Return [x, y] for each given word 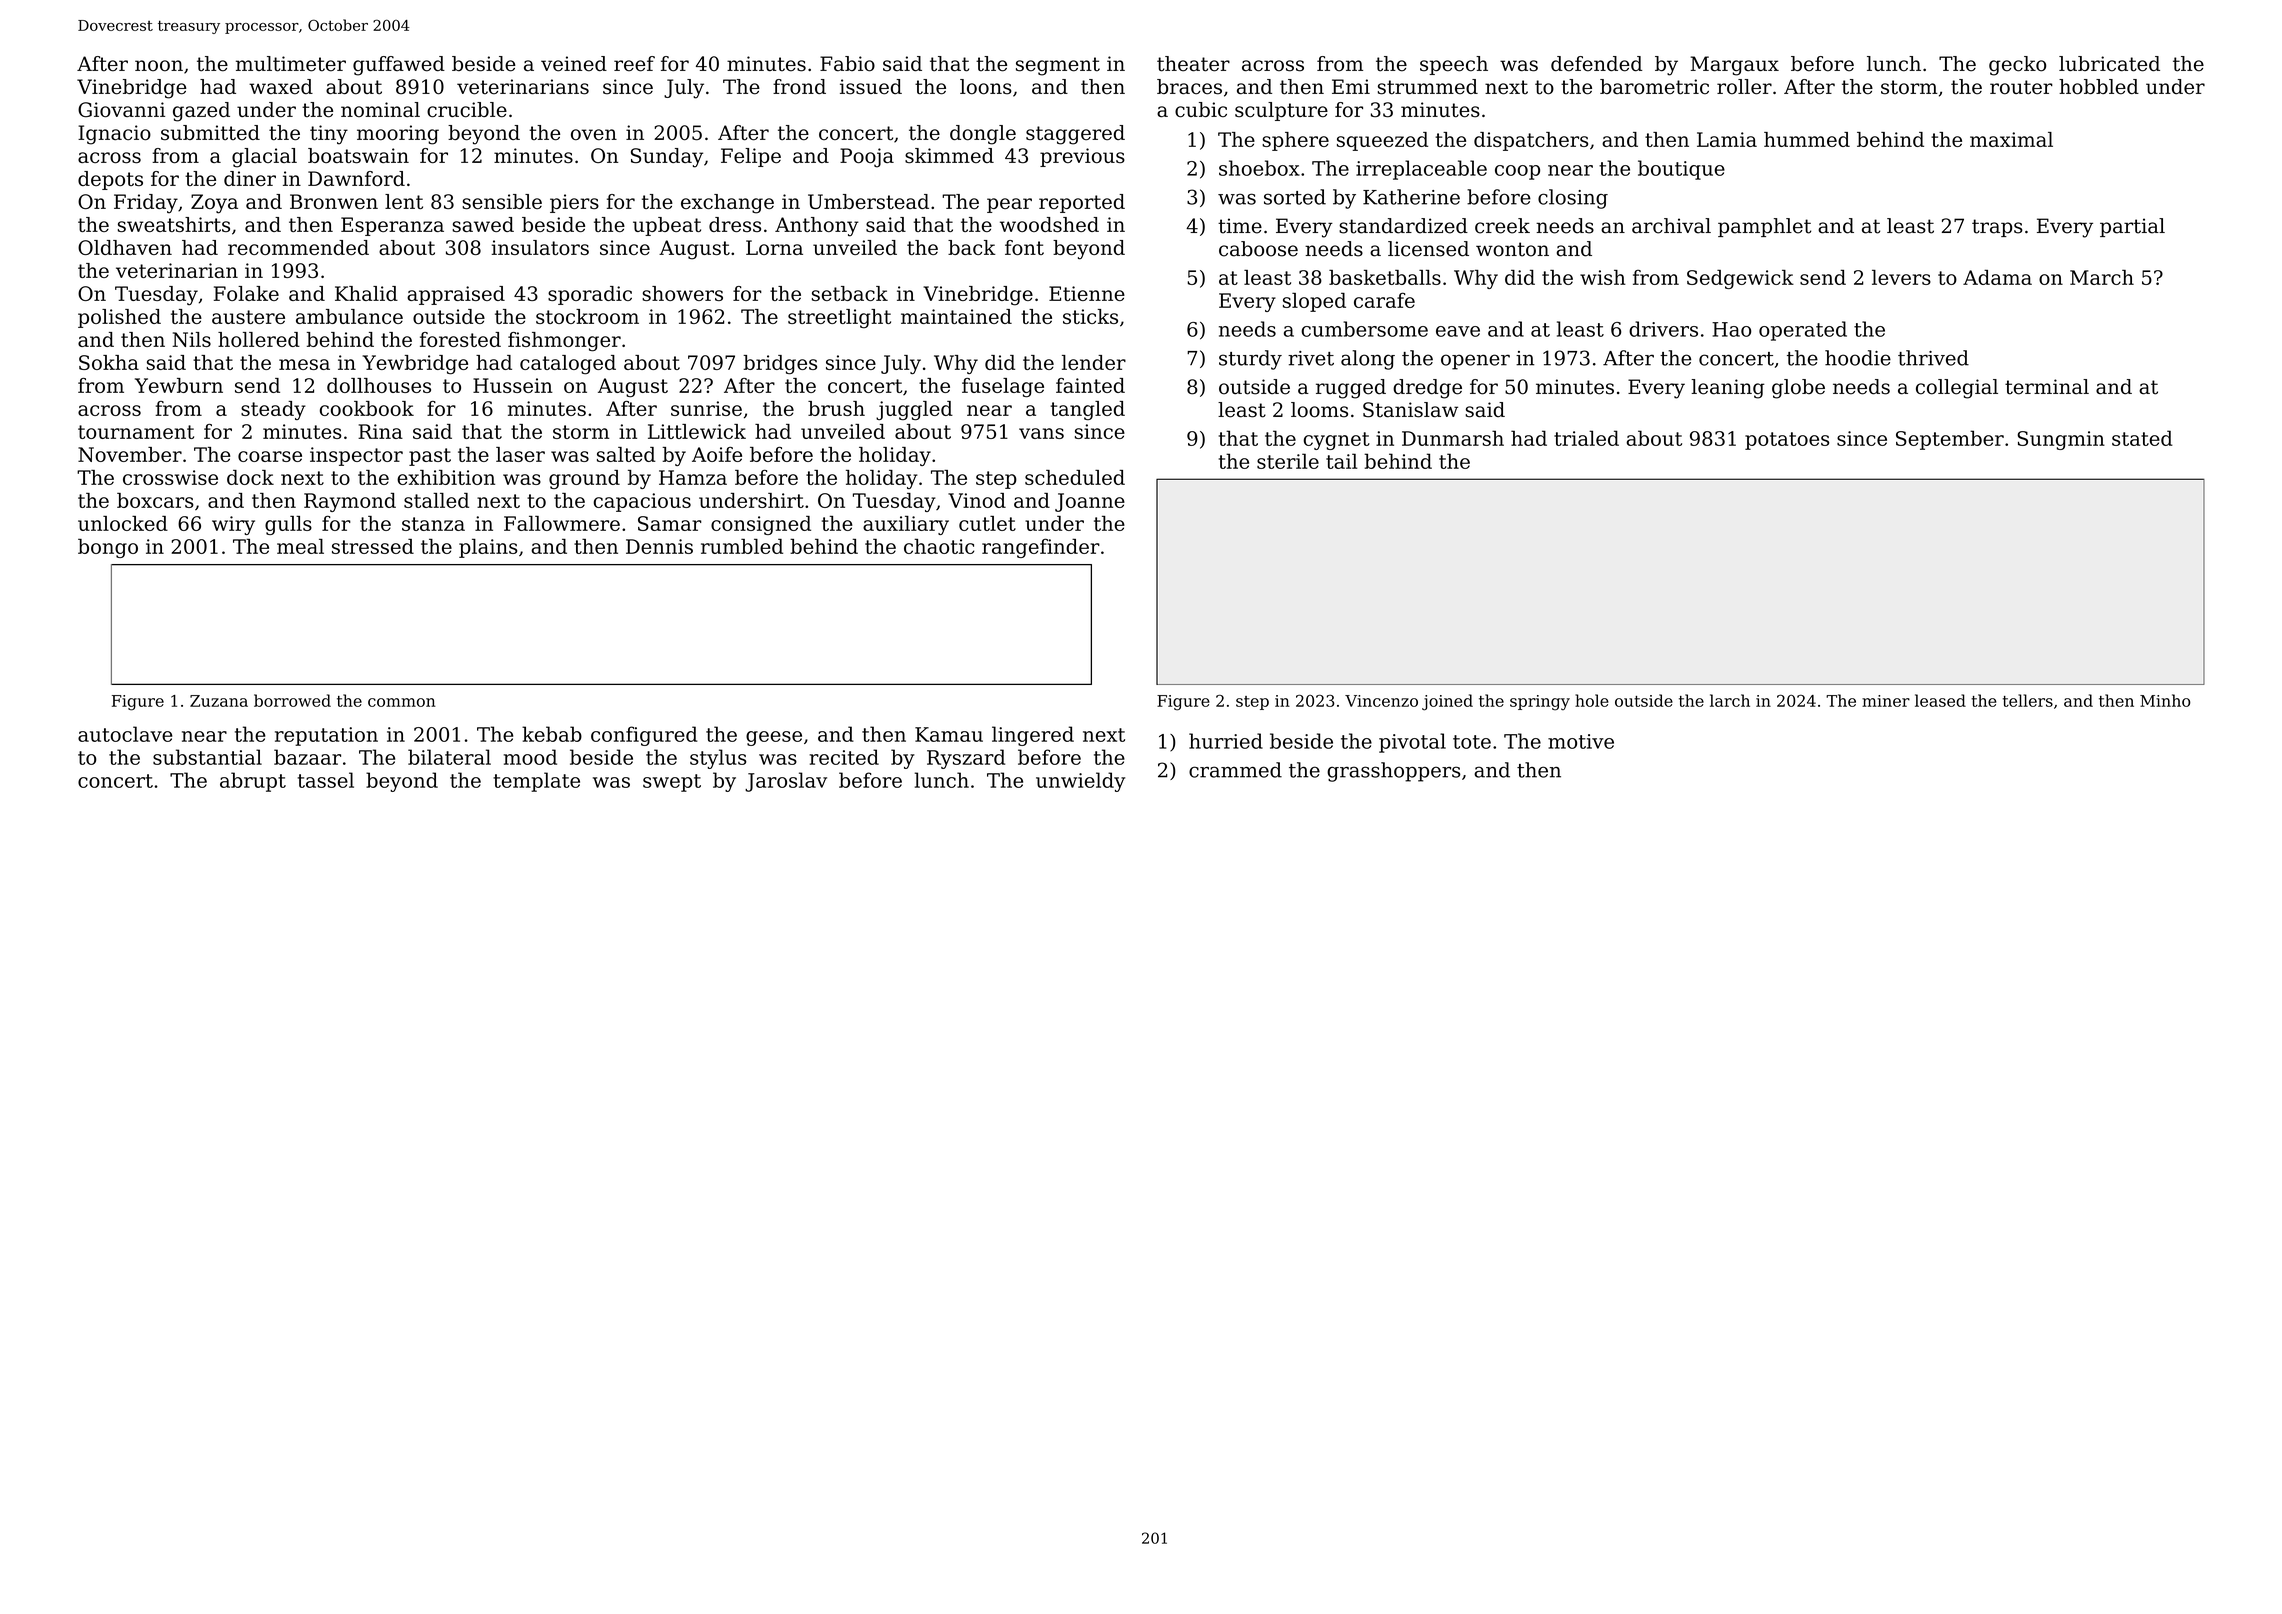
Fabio [847, 64]
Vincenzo [1381, 701]
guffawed [399, 66]
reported [1082, 203]
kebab [552, 734]
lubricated [2109, 64]
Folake [246, 293]
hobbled [2099, 87]
